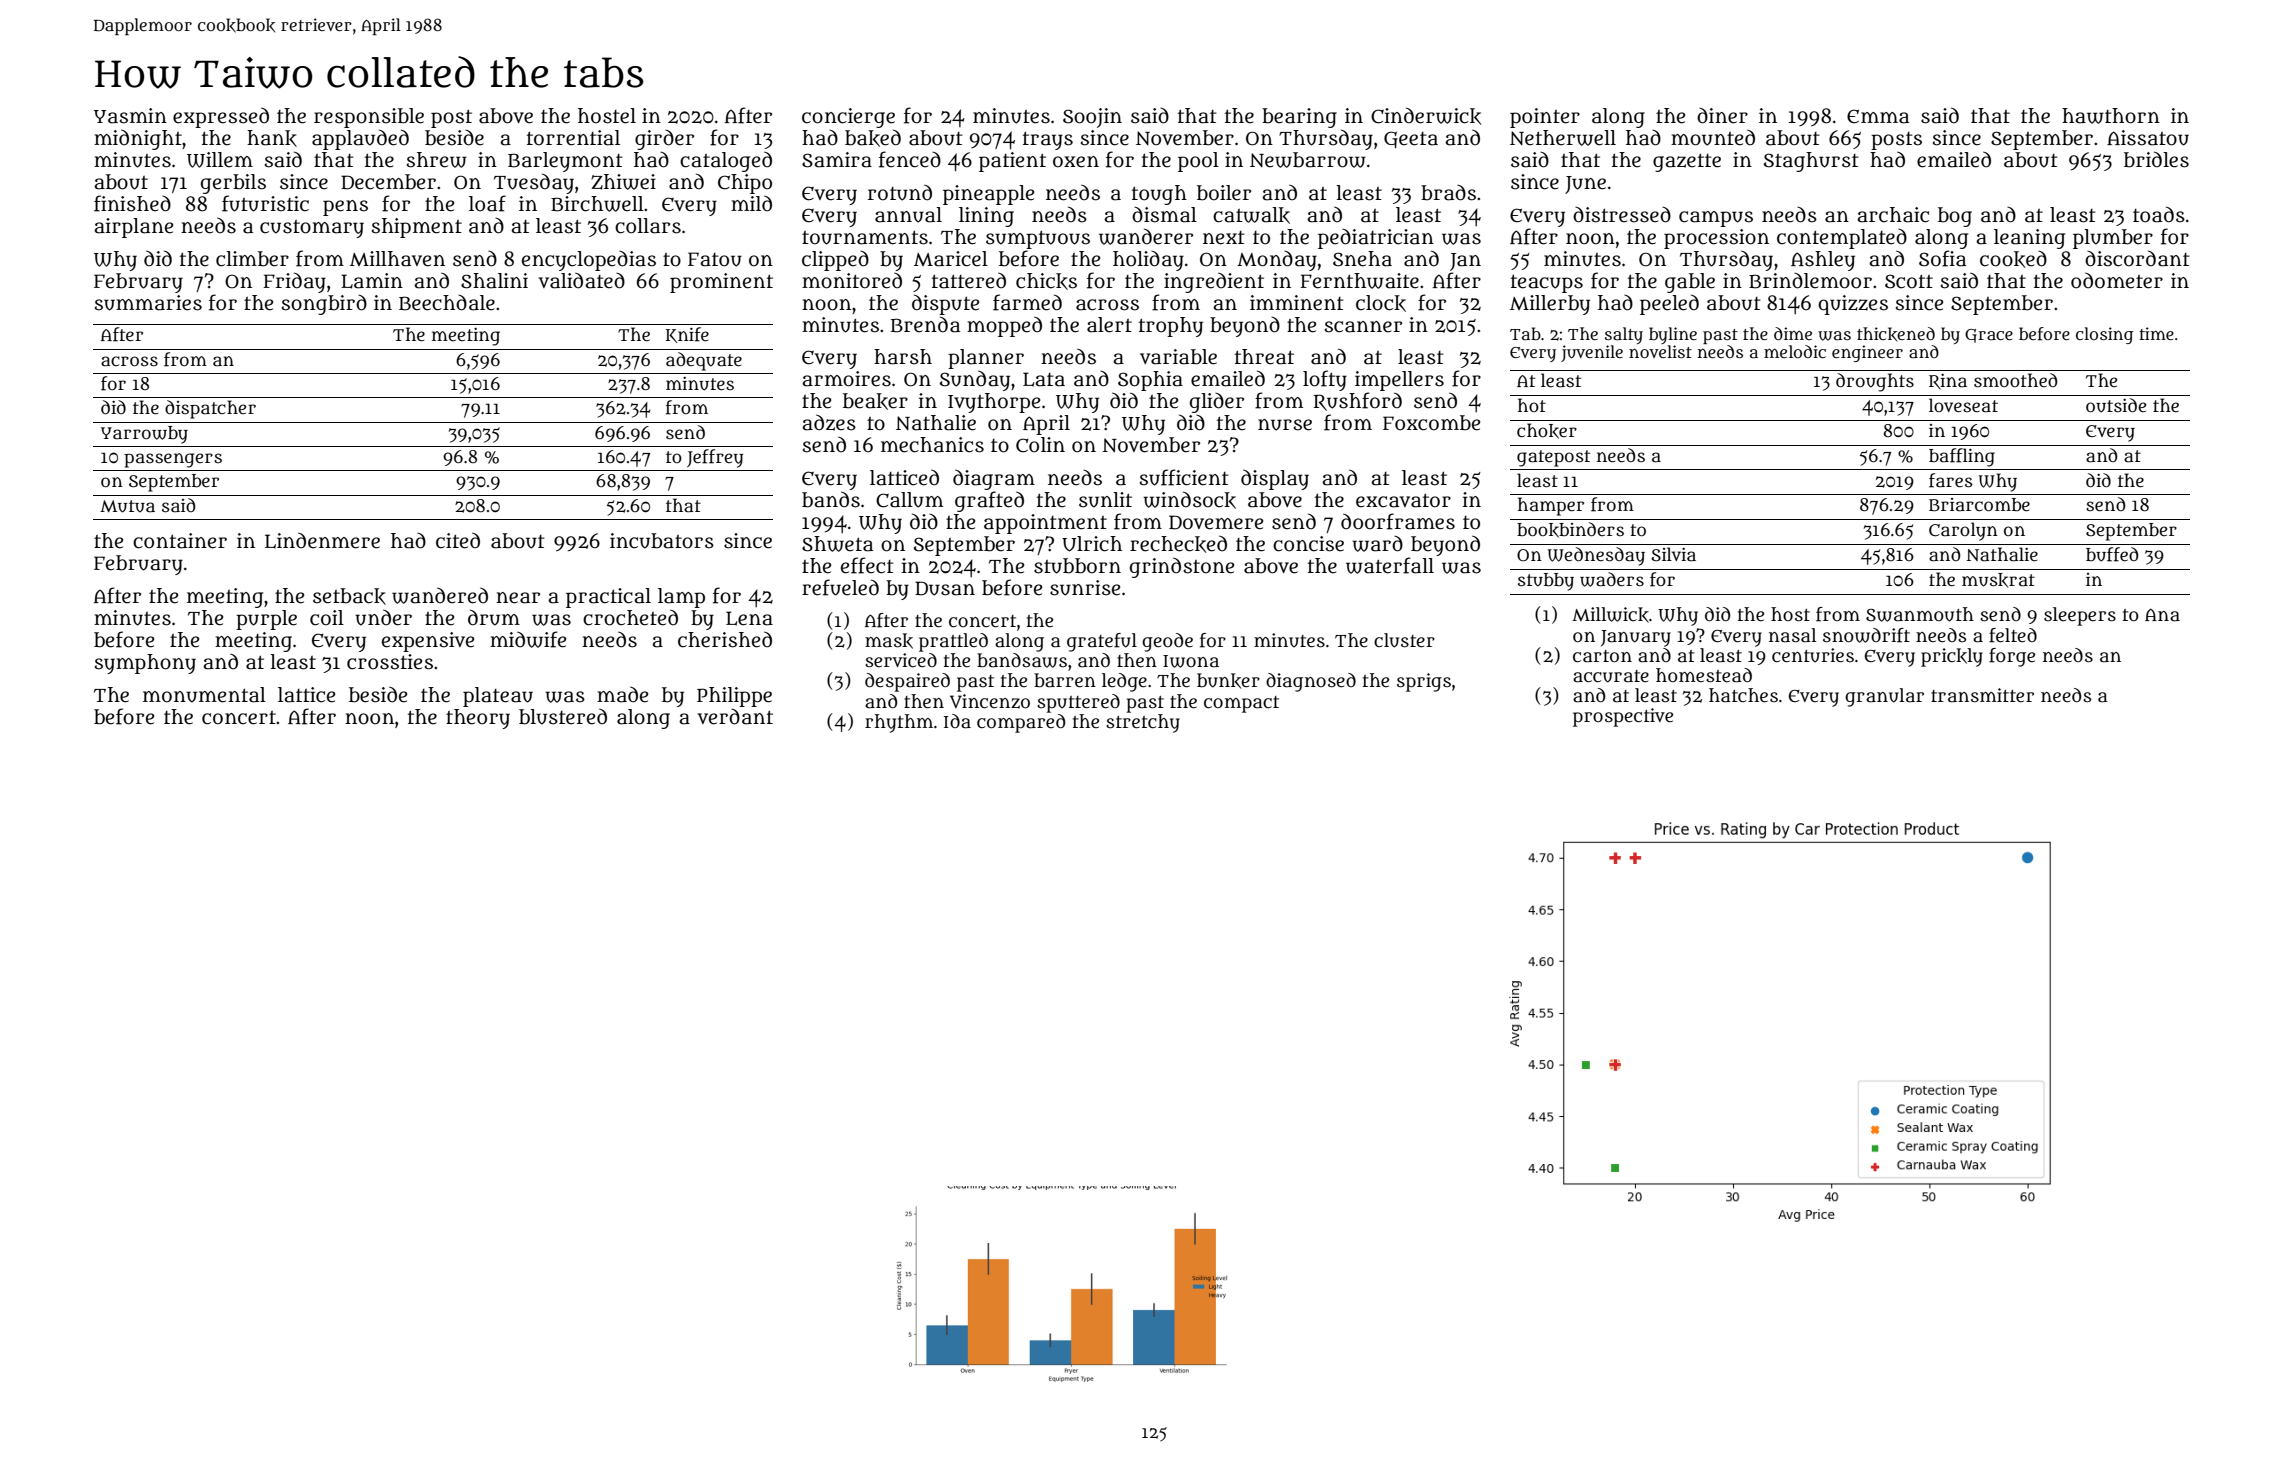 The width and height of the image is (2283, 1477). Describe the element at coordinates (220, 160) in the image. I see `Willem` at that location.
